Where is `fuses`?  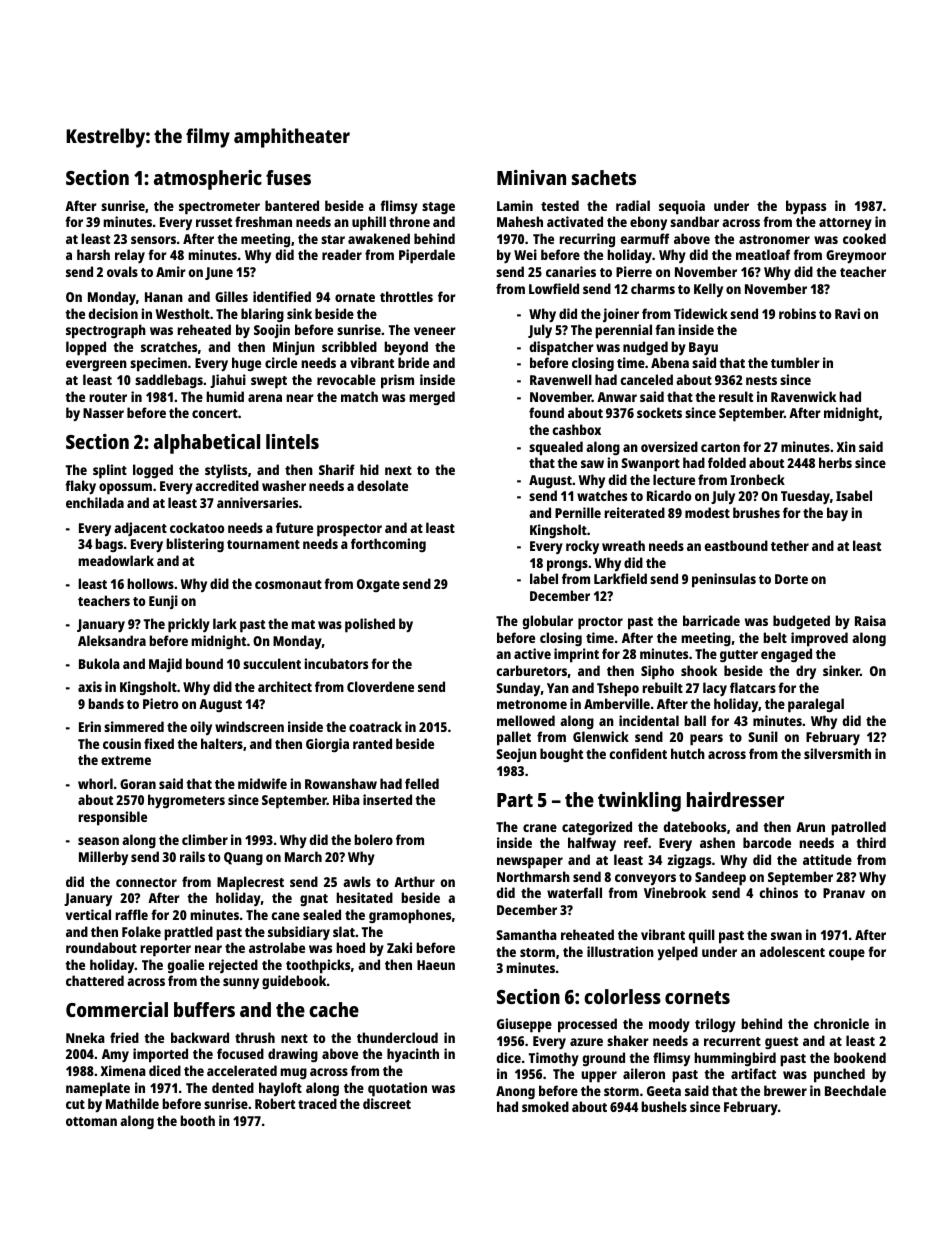
fuses is located at coordinates (288, 177).
